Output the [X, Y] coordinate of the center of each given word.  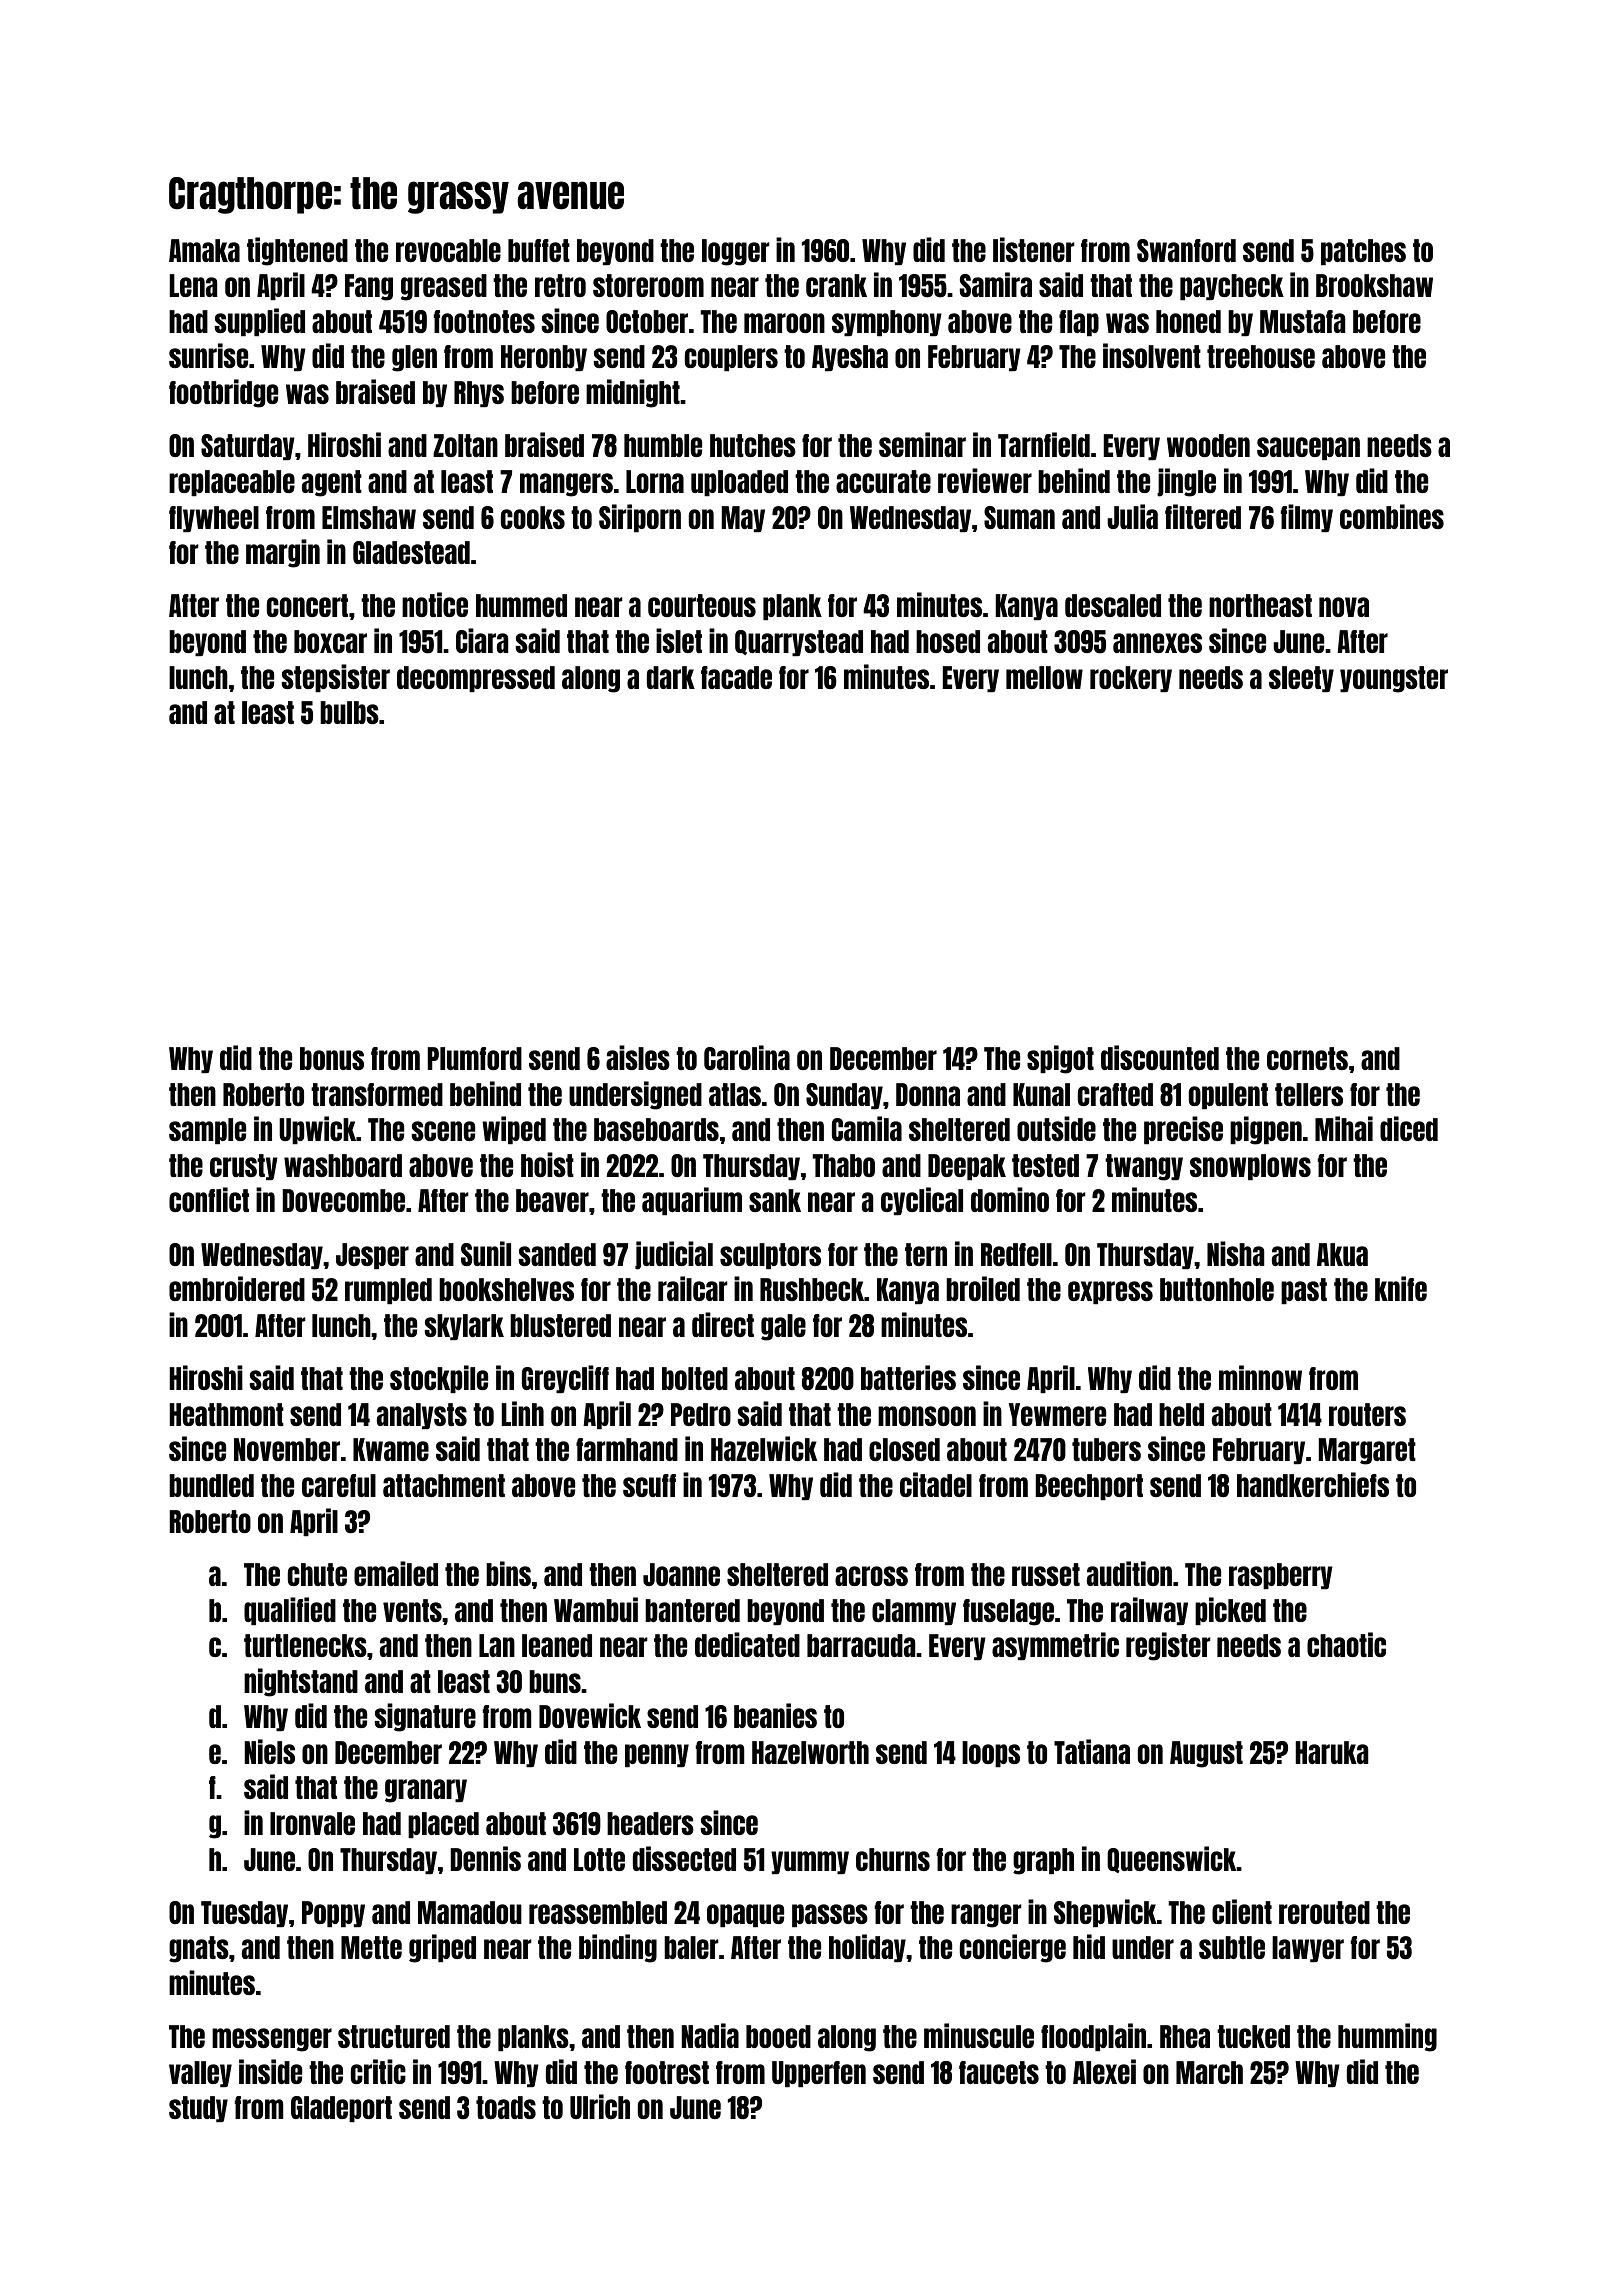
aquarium [692, 1201]
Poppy [333, 1914]
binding [618, 1948]
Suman [1019, 517]
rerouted [1324, 1912]
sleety [1301, 679]
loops [991, 1754]
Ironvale [312, 1823]
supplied [259, 322]
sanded [557, 1254]
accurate [883, 481]
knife [1401, 1288]
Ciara [482, 640]
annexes [1157, 643]
